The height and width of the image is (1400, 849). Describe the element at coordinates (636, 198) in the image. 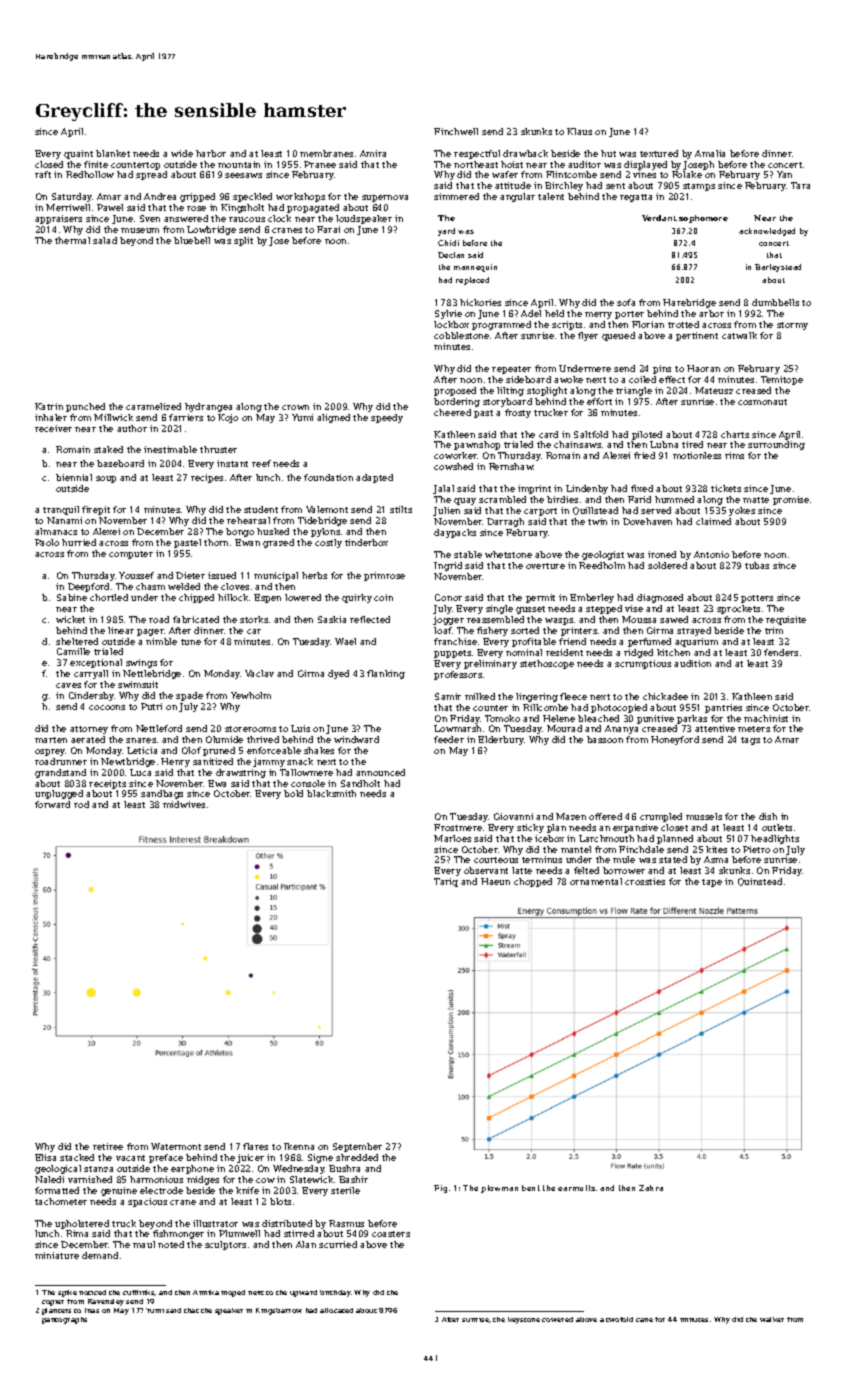

I see `regatta` at that location.
